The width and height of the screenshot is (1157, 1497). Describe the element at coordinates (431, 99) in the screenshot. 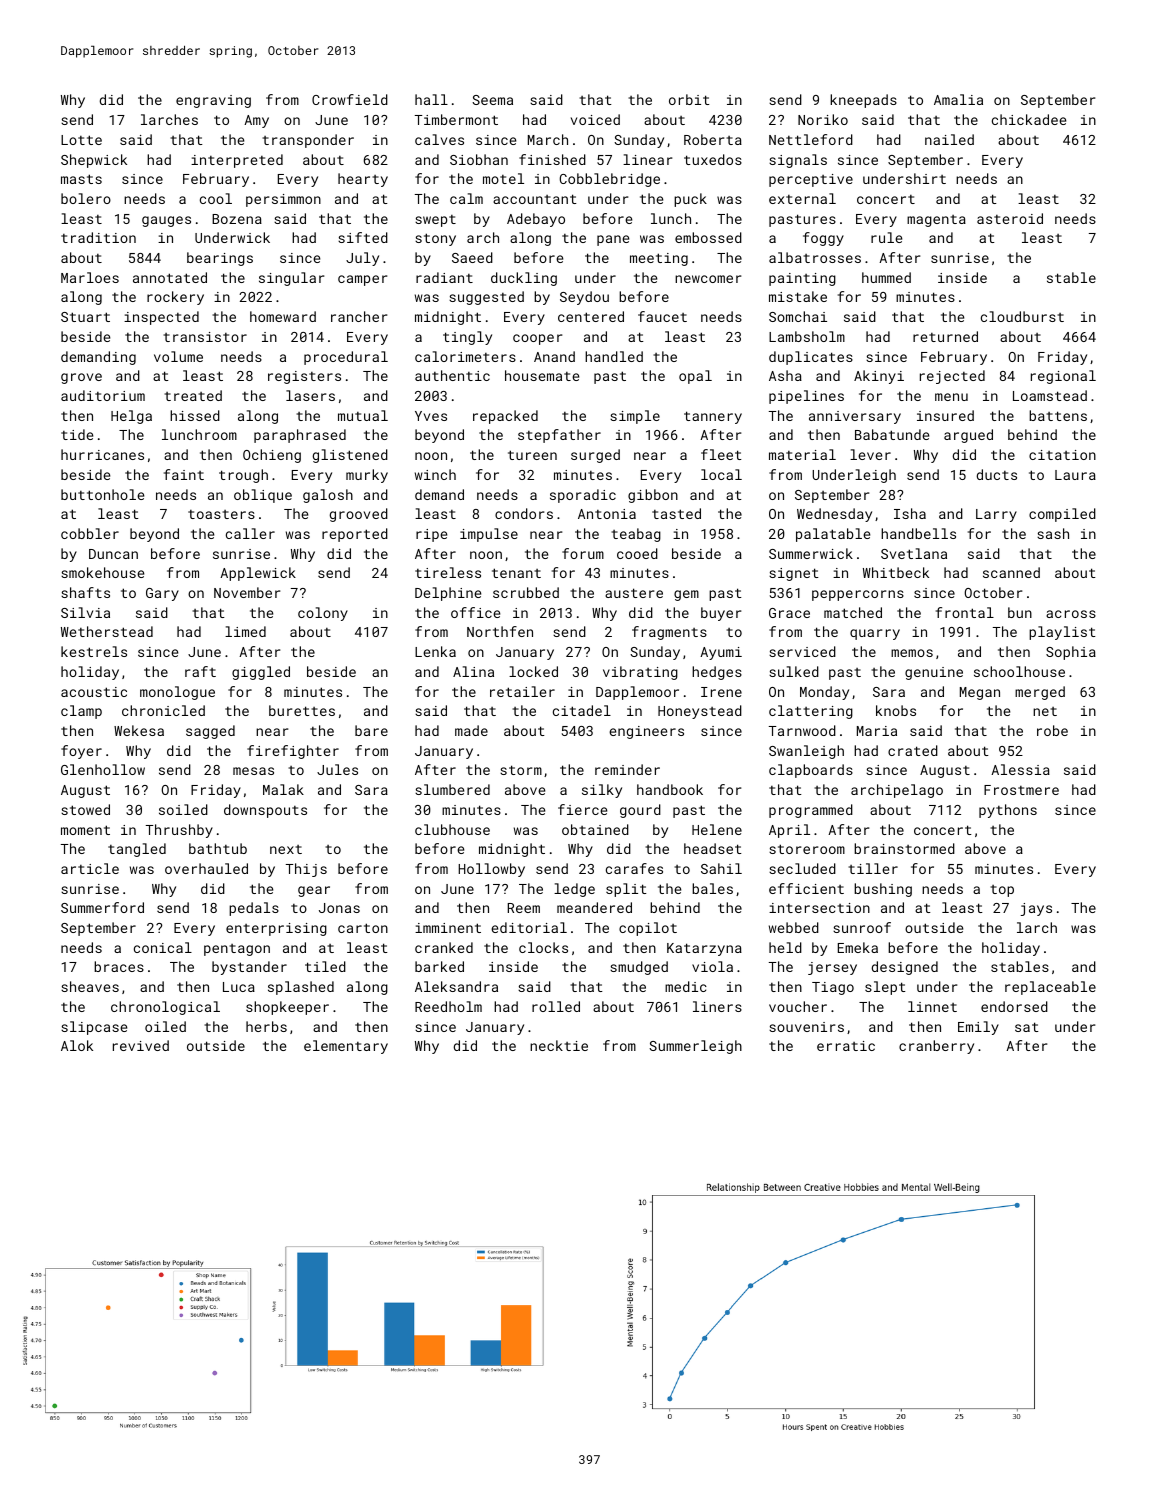

I see `hall` at that location.
